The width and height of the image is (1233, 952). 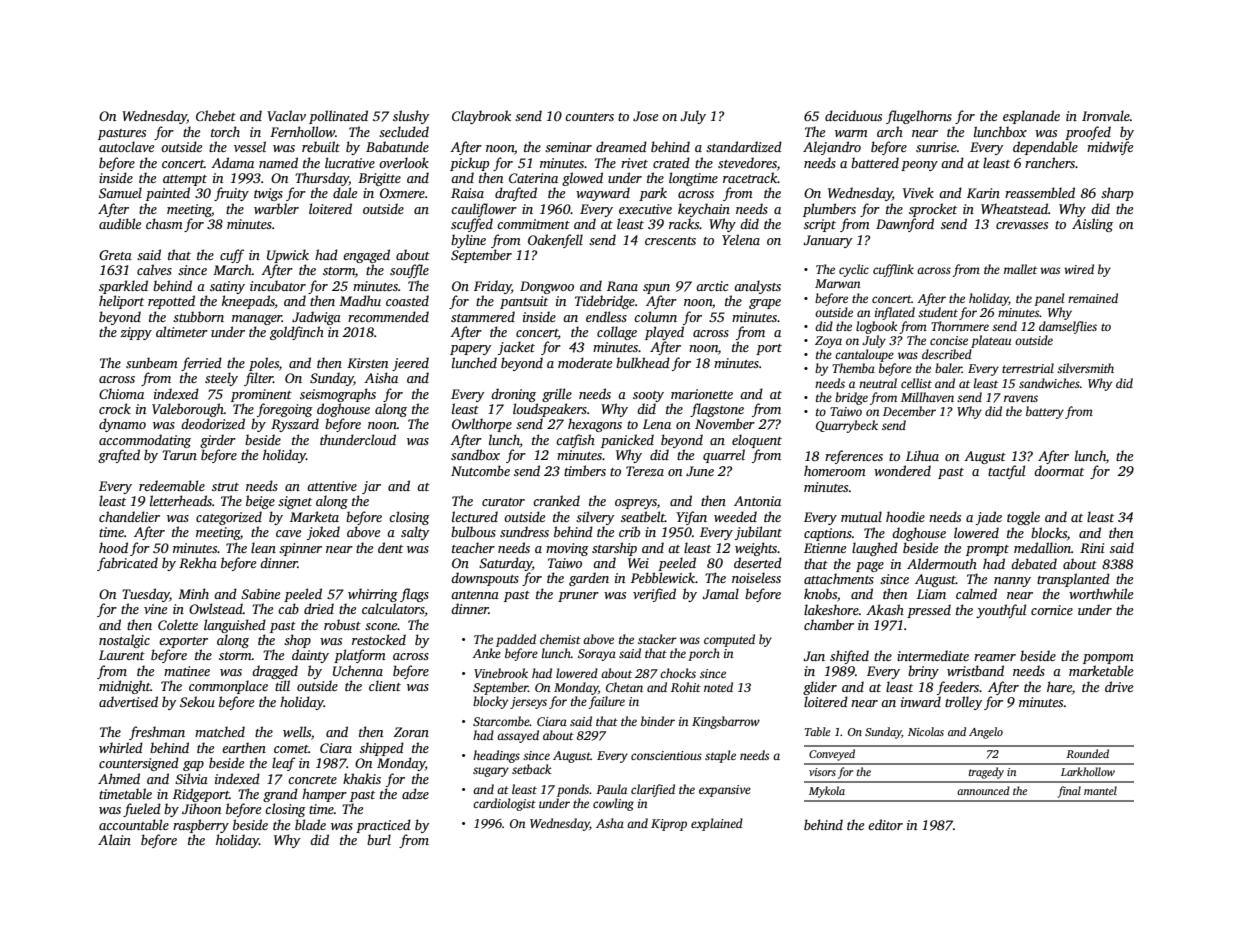 What do you see at coordinates (531, 769) in the image?
I see `setback` at bounding box center [531, 769].
